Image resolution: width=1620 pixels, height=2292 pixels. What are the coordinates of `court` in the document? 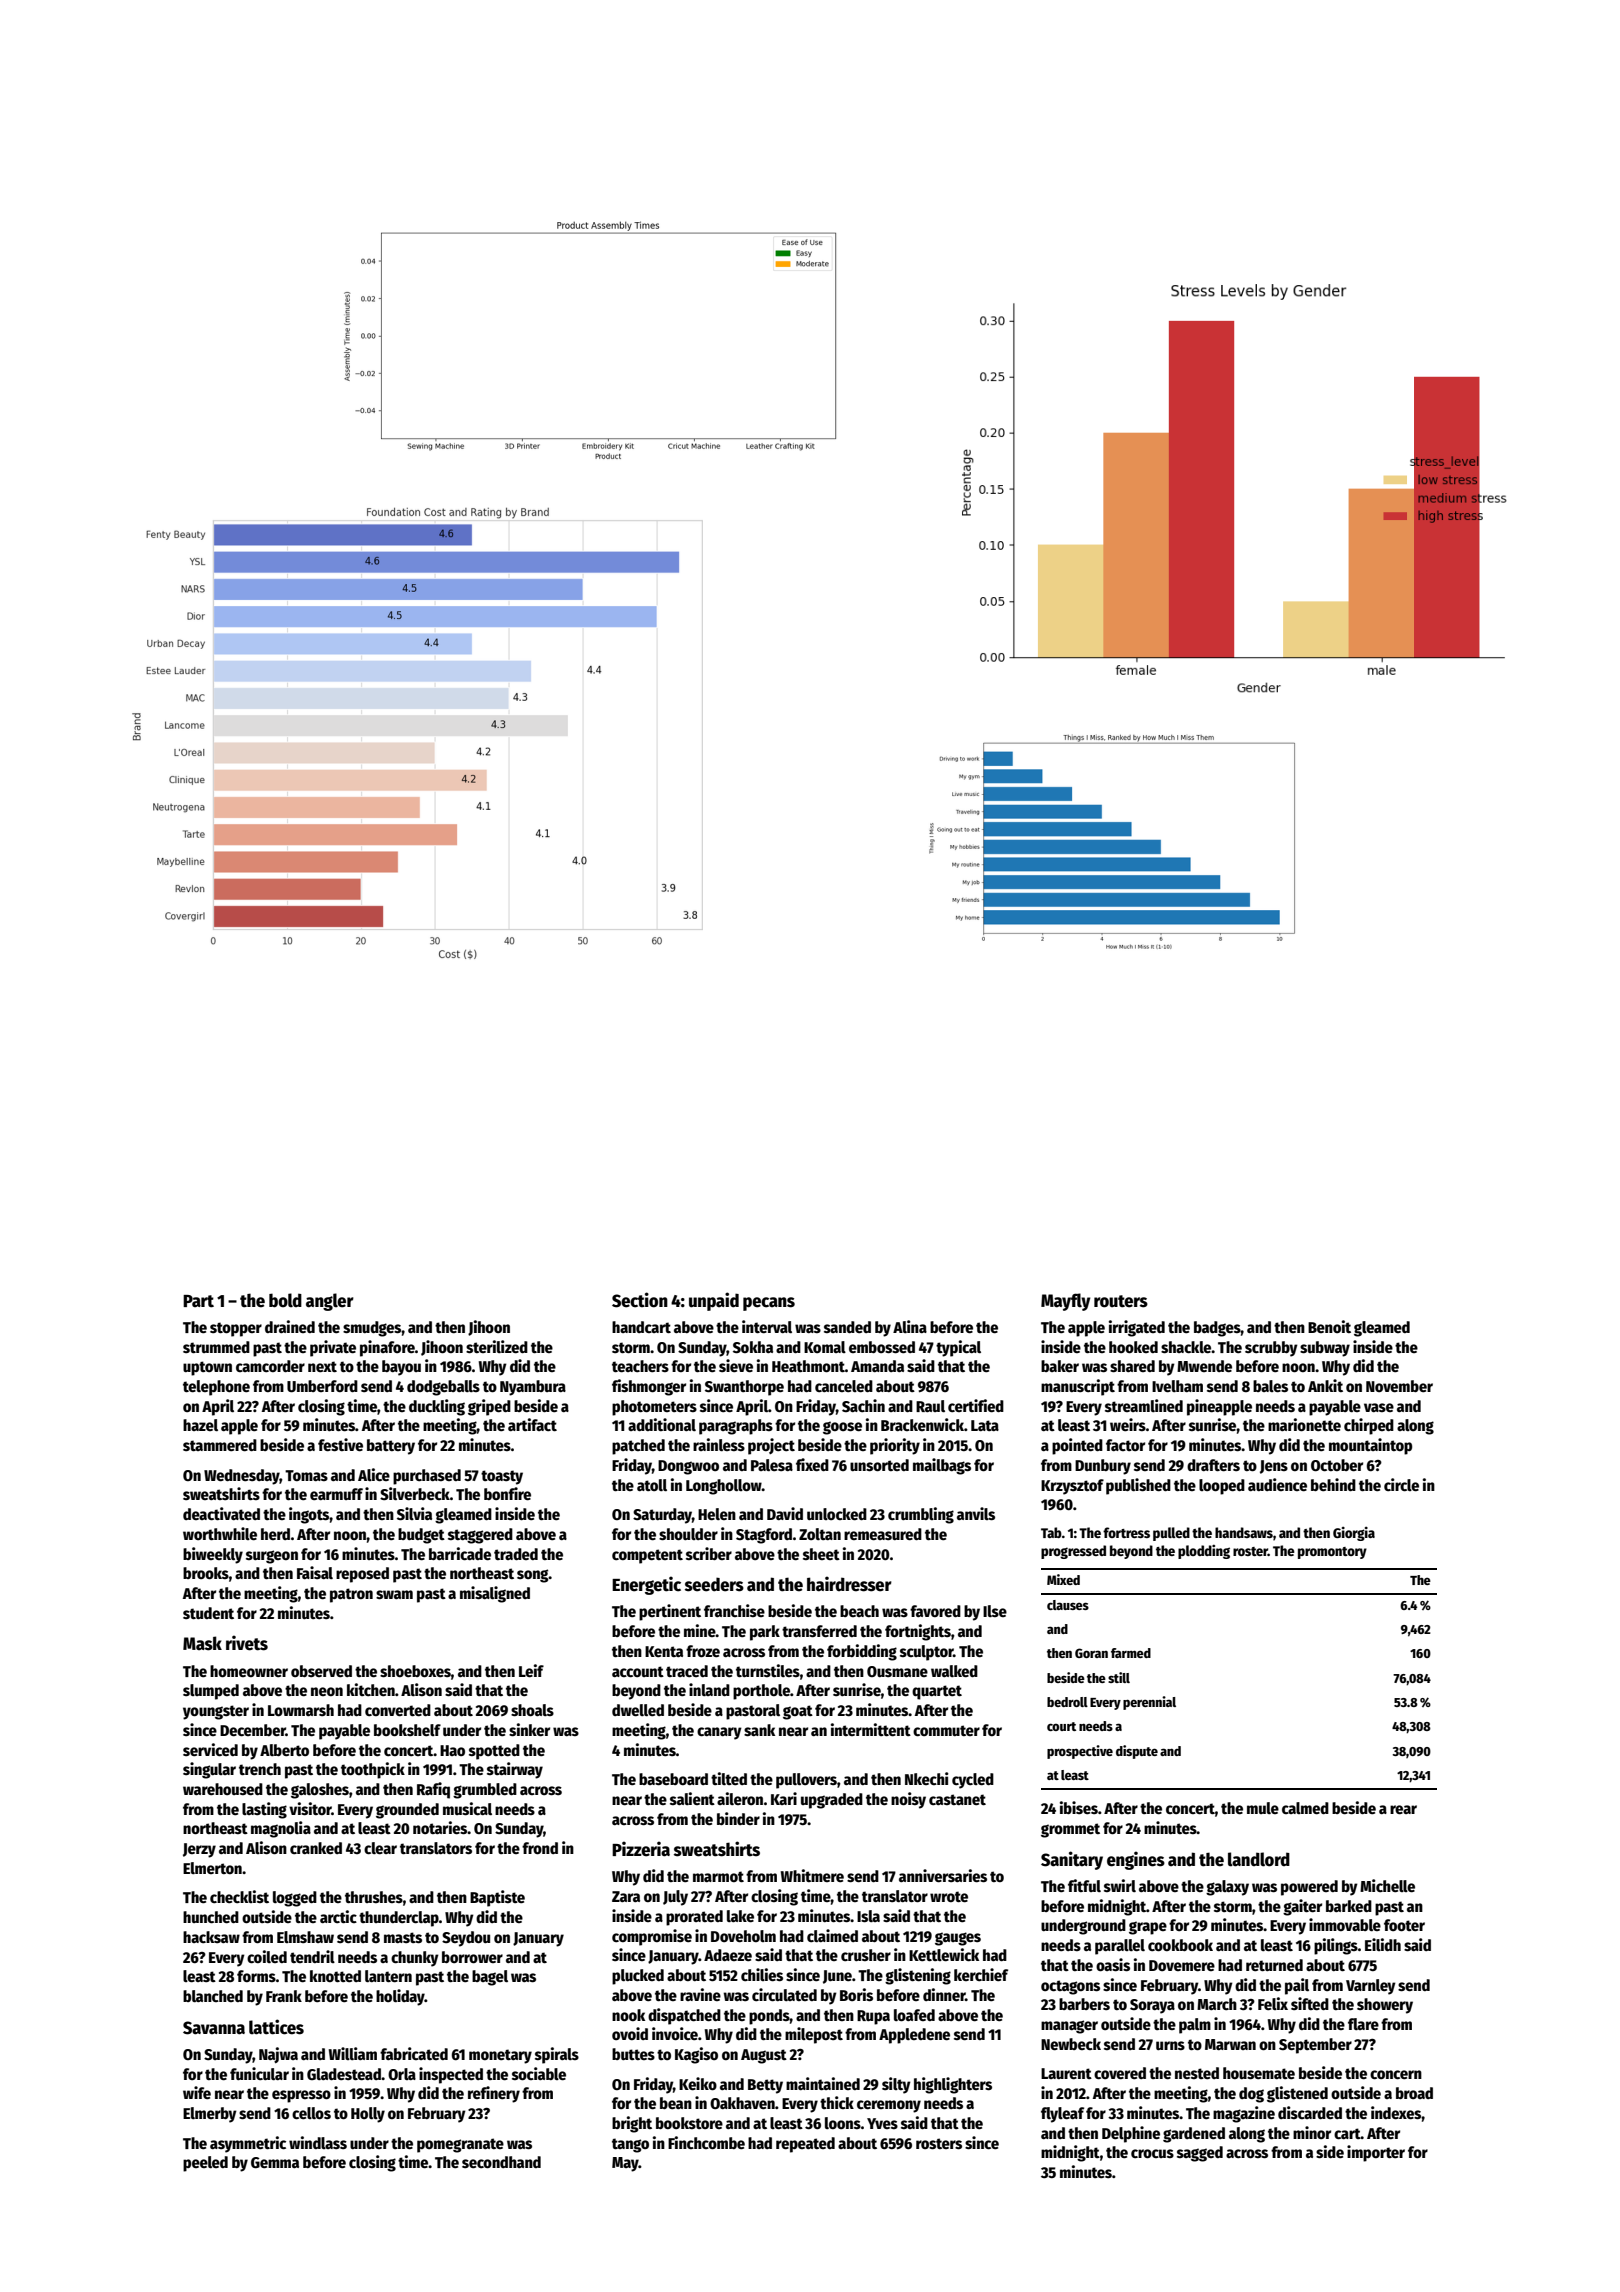 It's located at (1061, 1726).
